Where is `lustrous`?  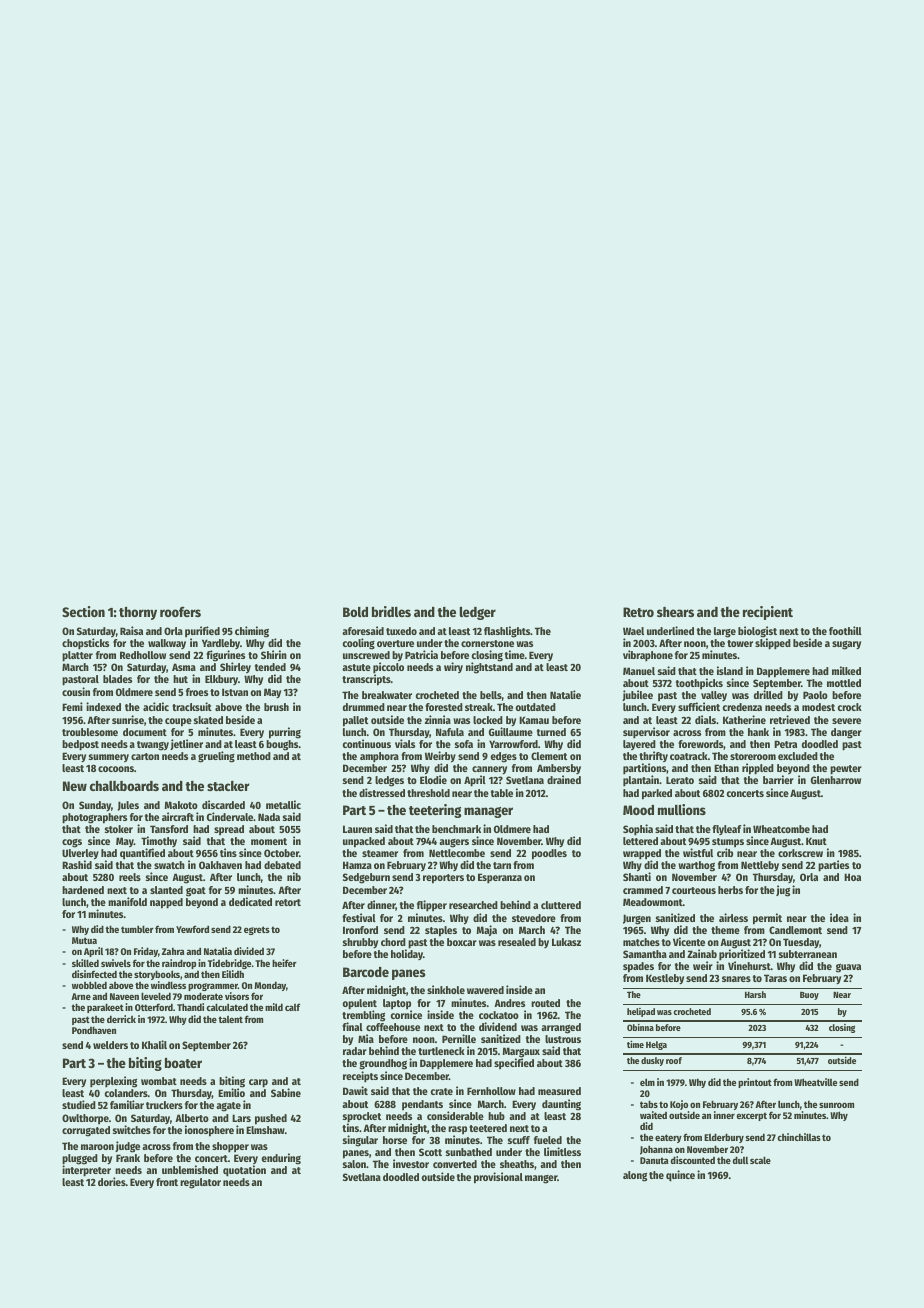
lustrous is located at coordinates (563, 1039).
